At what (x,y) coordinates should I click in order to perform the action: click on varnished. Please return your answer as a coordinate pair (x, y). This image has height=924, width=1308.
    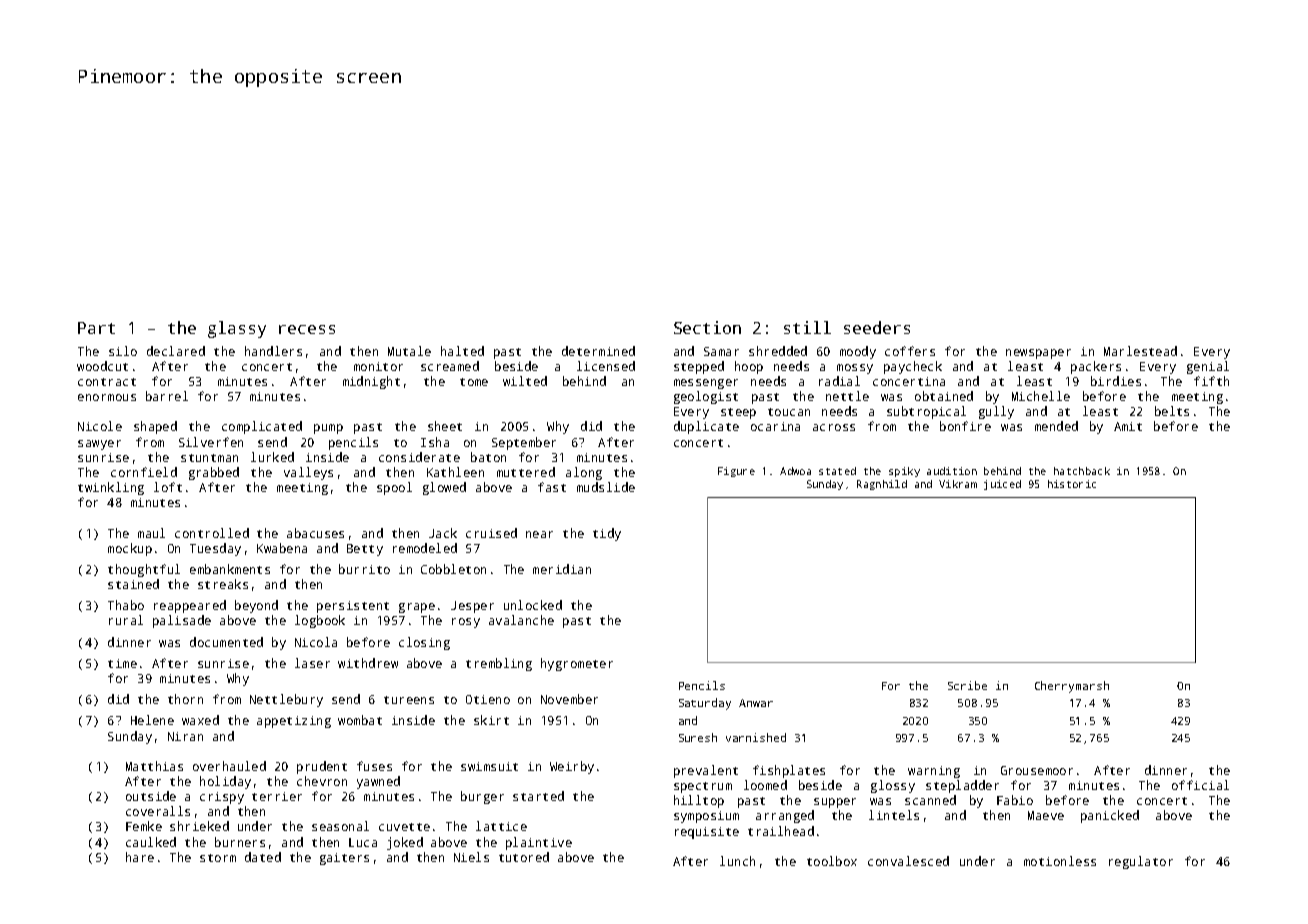
    Looking at the image, I should click on (756, 737).
